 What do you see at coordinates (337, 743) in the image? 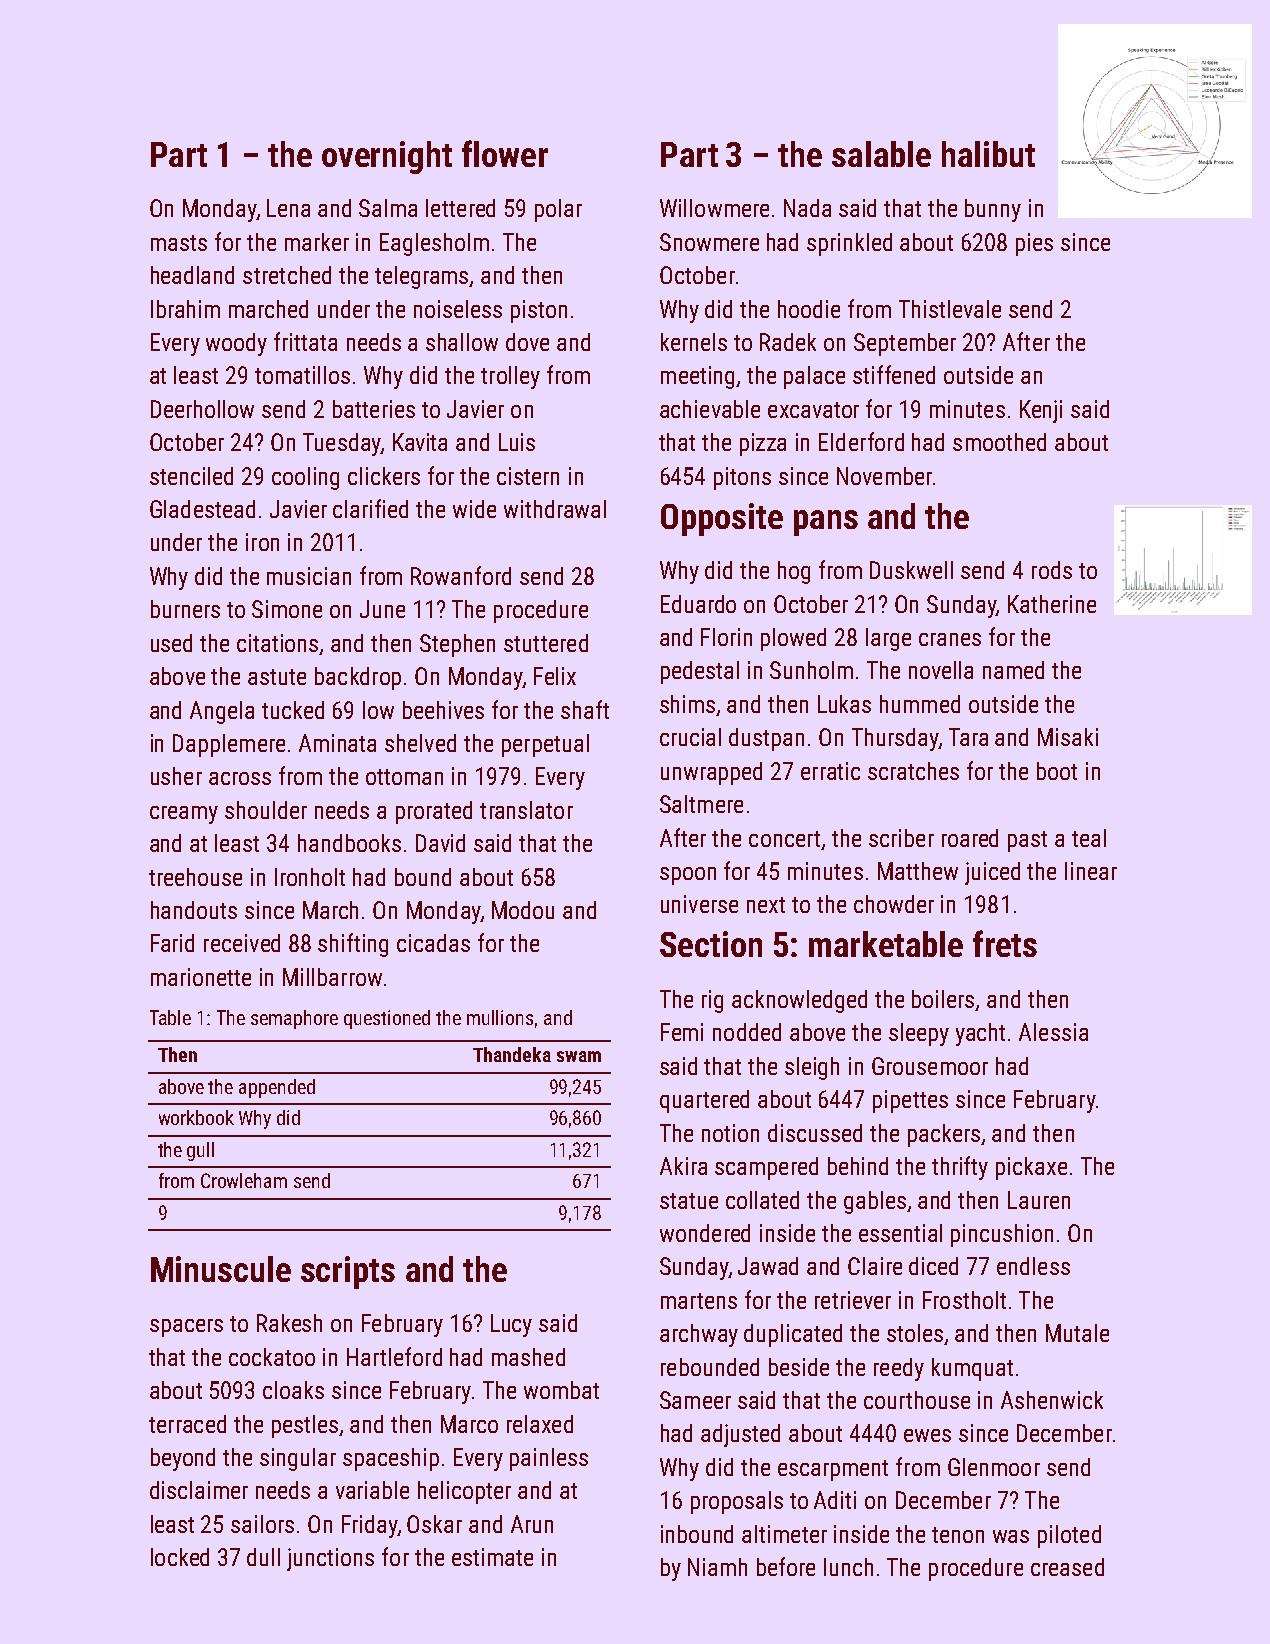
I see `Aminata` at bounding box center [337, 743].
